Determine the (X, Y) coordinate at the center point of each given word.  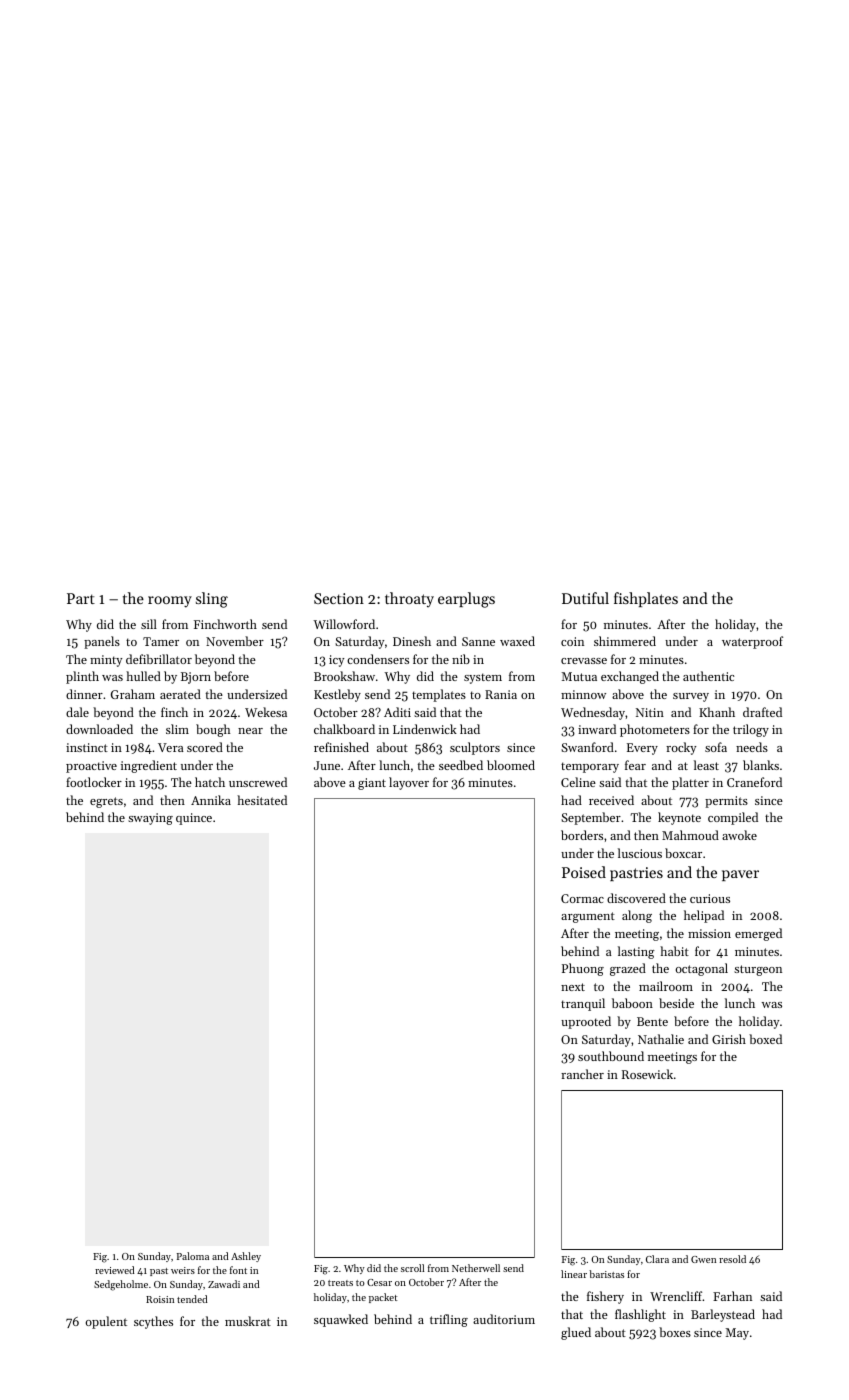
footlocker (94, 782)
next (573, 987)
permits (726, 802)
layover (409, 783)
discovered (636, 898)
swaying (150, 819)
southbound (611, 1056)
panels (102, 642)
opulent (106, 1322)
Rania (501, 694)
